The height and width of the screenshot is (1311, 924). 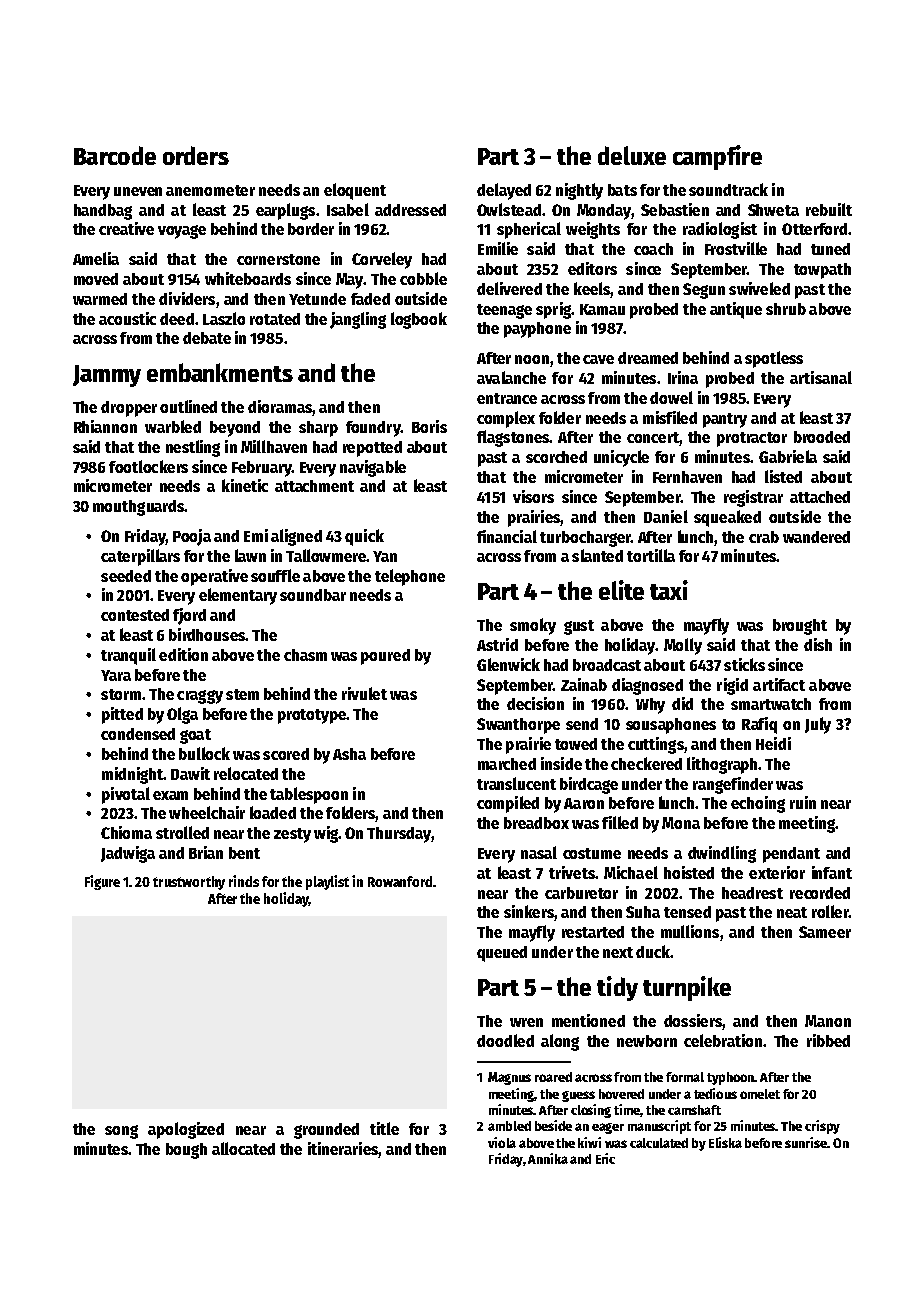 What do you see at coordinates (502, 954) in the screenshot?
I see `queued` at bounding box center [502, 954].
